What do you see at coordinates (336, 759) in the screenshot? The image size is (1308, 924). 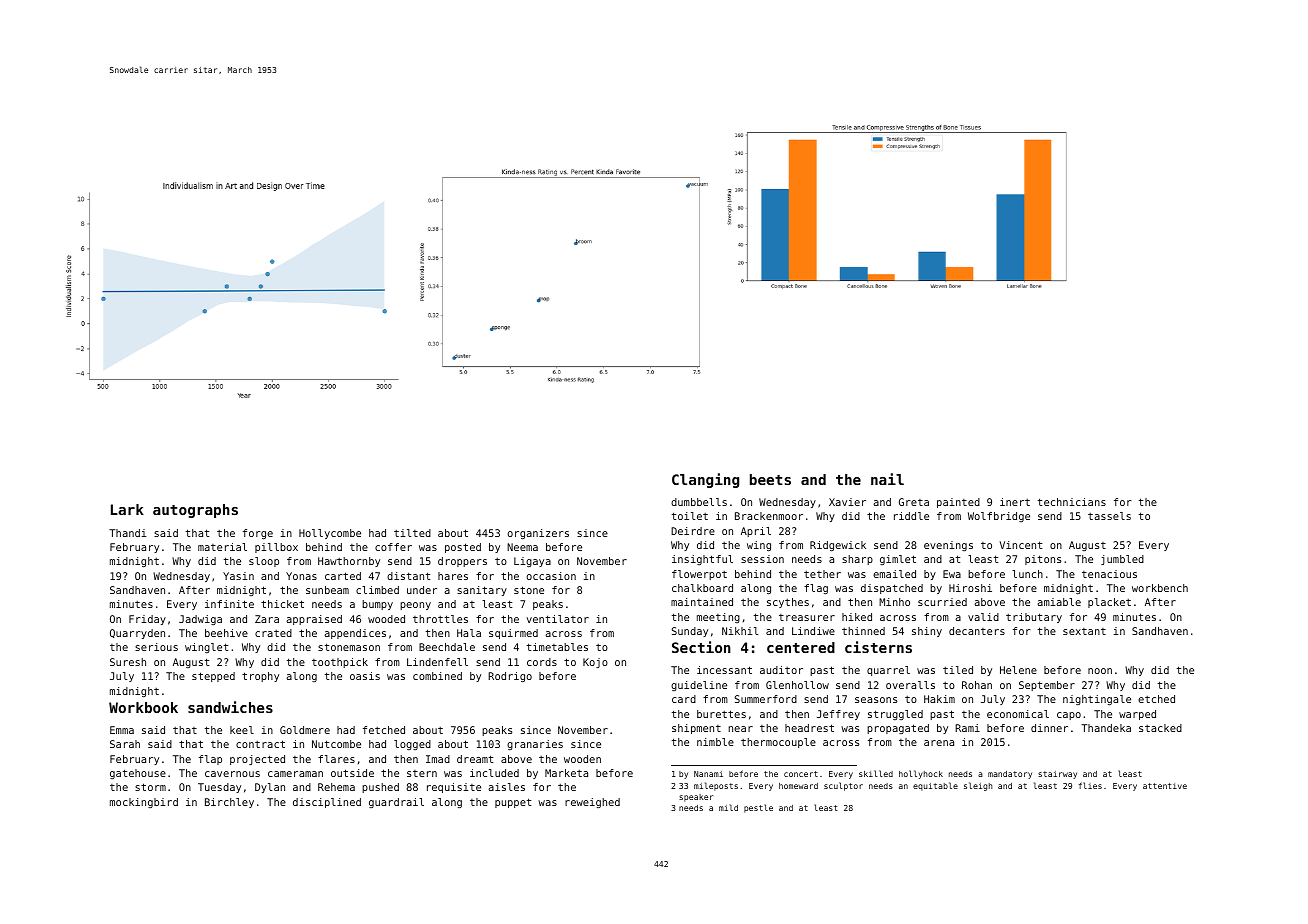 I see `flares` at bounding box center [336, 759].
